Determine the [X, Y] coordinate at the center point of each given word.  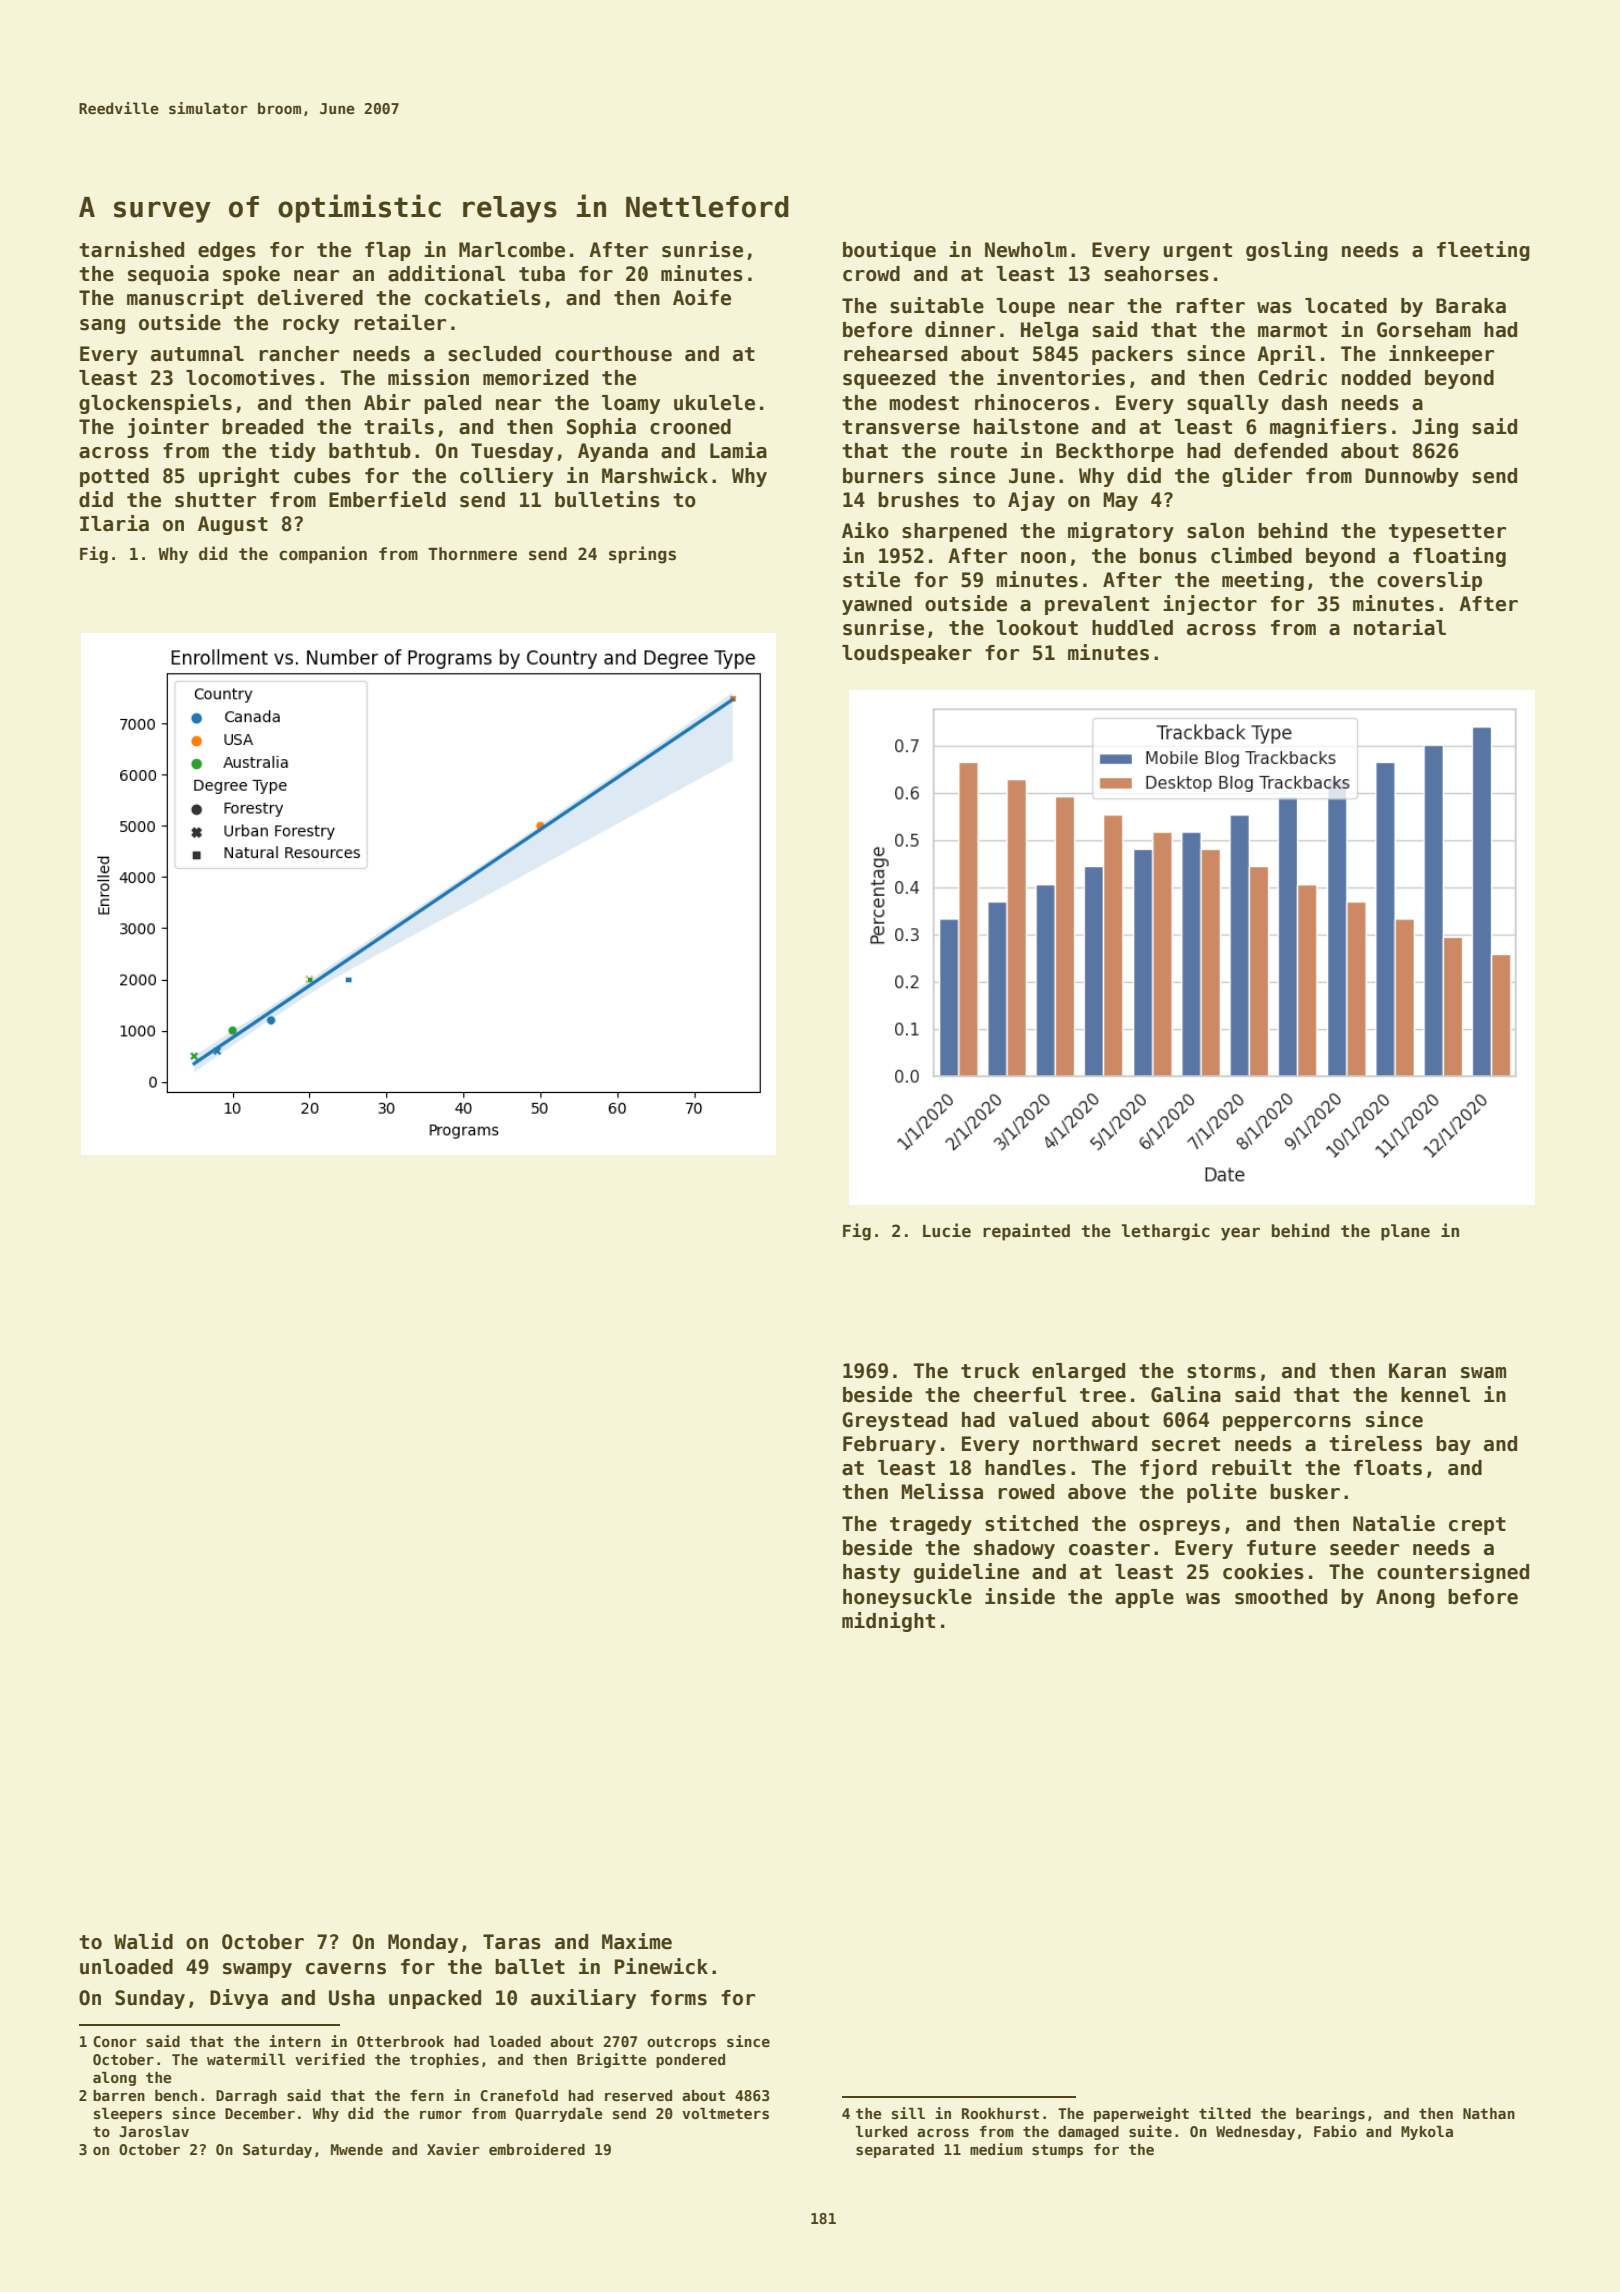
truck [990, 1371]
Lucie [947, 1230]
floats [1388, 1468]
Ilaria [114, 523]
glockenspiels [155, 404]
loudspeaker [907, 654]
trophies [444, 2060]
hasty [871, 1573]
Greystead [894, 1421]
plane [1405, 1232]
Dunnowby [1412, 477]
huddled [1132, 628]
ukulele [714, 403]
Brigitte [612, 2060]
